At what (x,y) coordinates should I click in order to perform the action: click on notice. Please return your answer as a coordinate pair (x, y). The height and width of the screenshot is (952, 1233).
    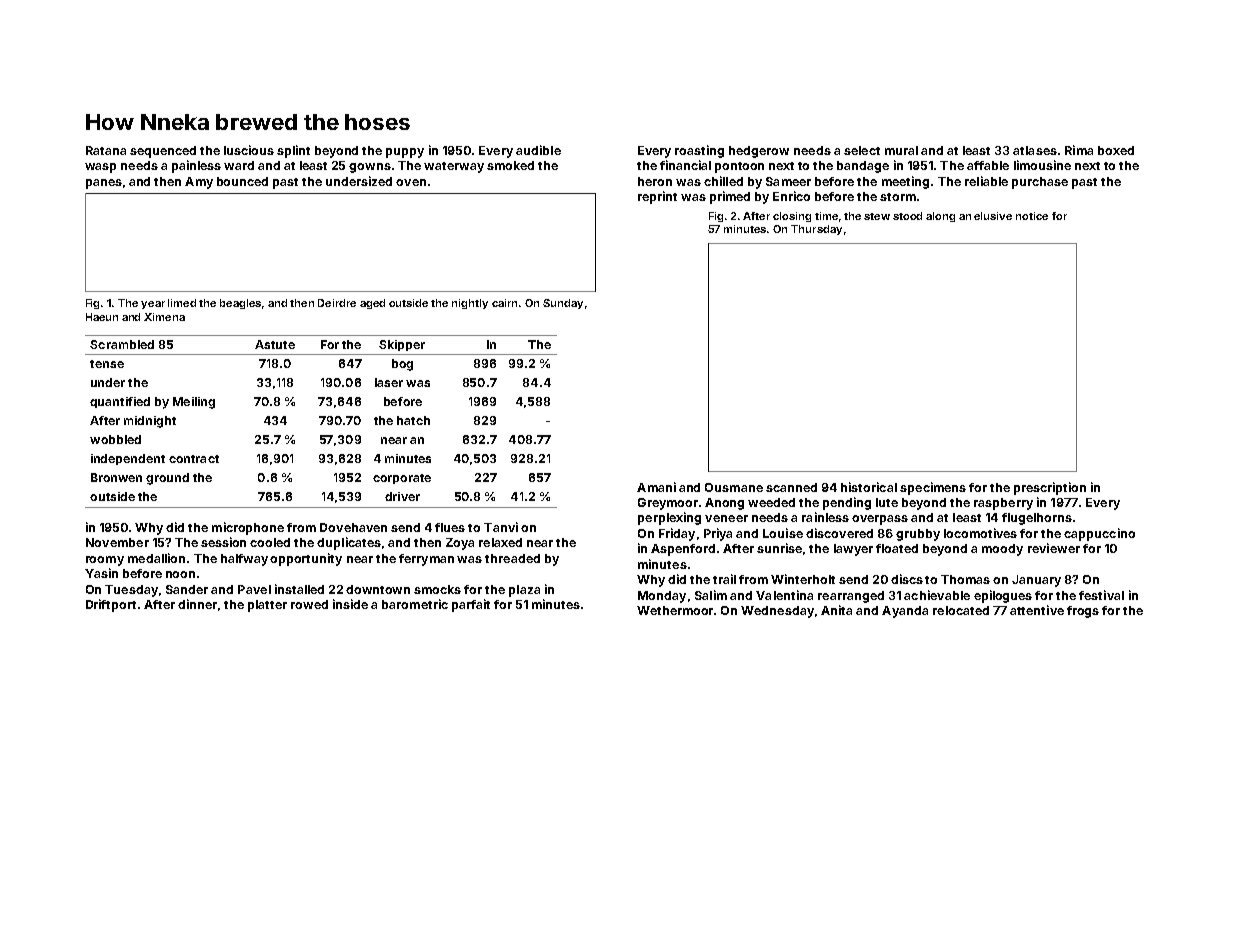
    Looking at the image, I should click on (1032, 216).
